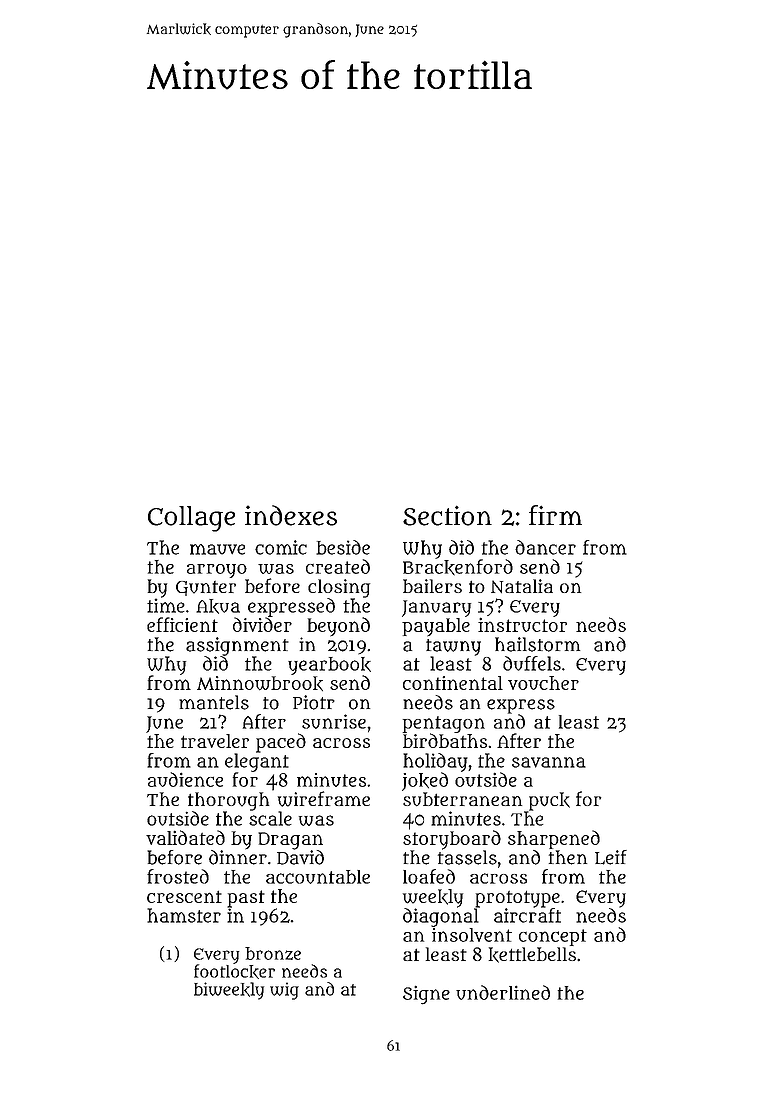 The width and height of the screenshot is (773, 1098). I want to click on savanna, so click(549, 762).
